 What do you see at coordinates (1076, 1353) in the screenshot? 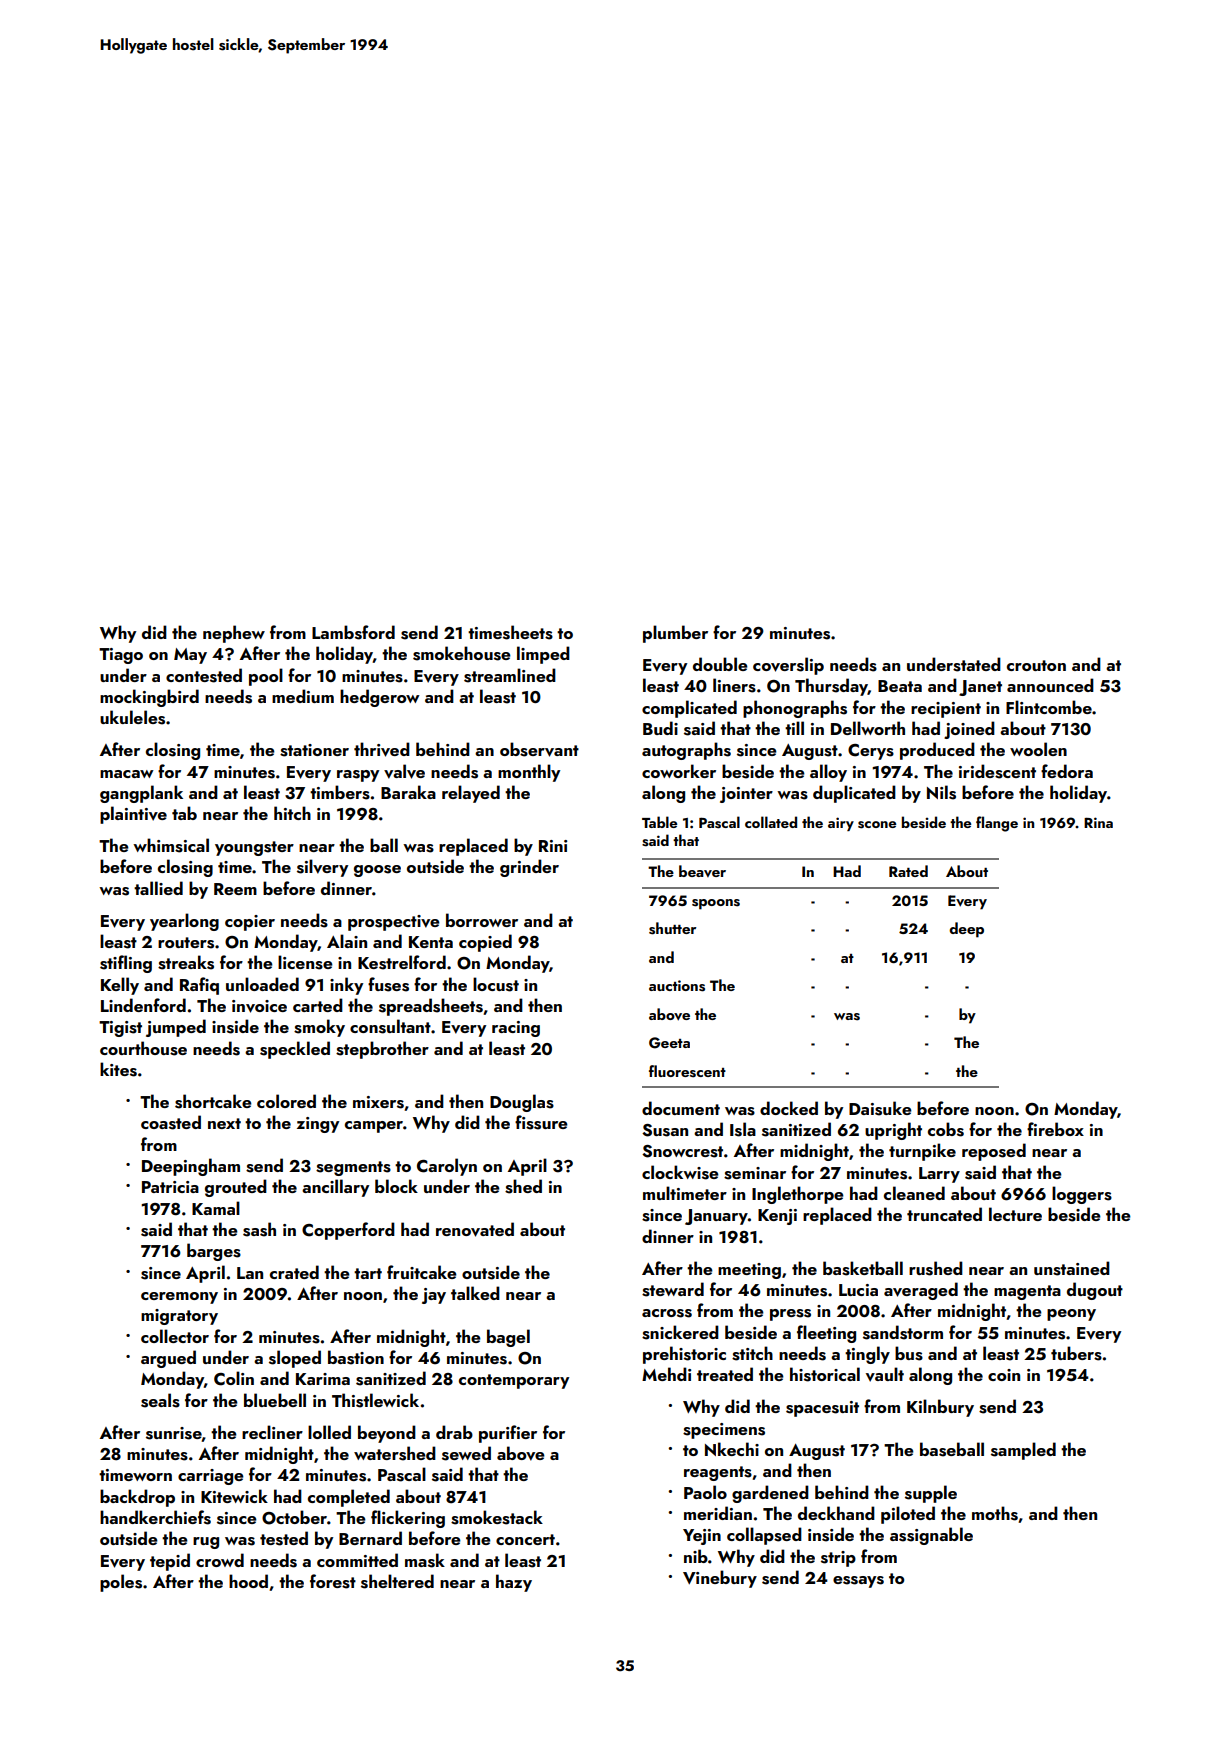
I see `tubers` at bounding box center [1076, 1353].
